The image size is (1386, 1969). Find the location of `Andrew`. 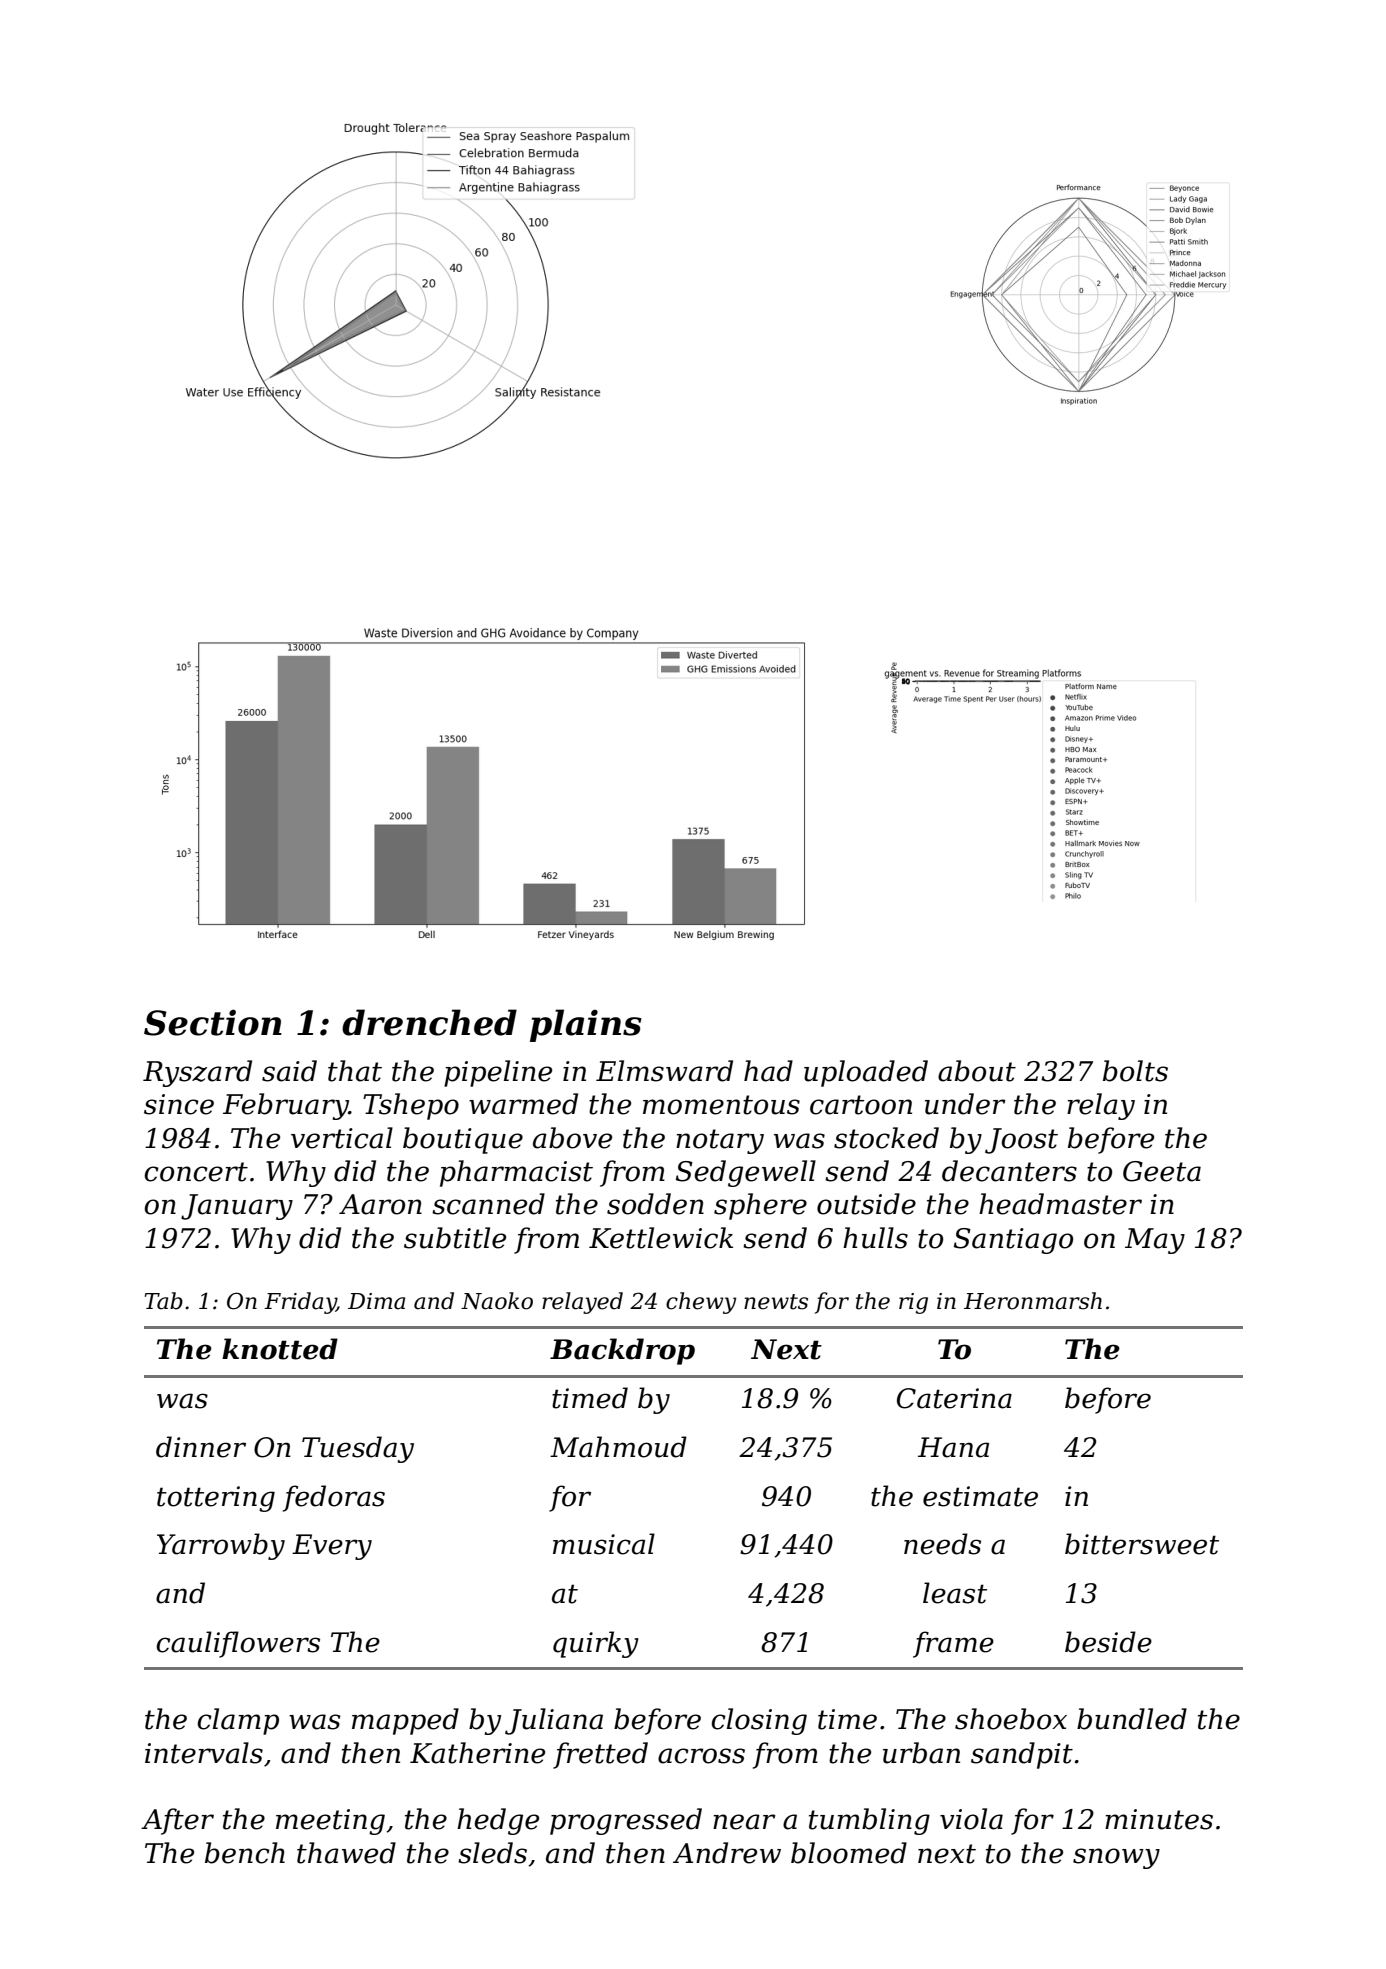

Andrew is located at coordinates (727, 1853).
